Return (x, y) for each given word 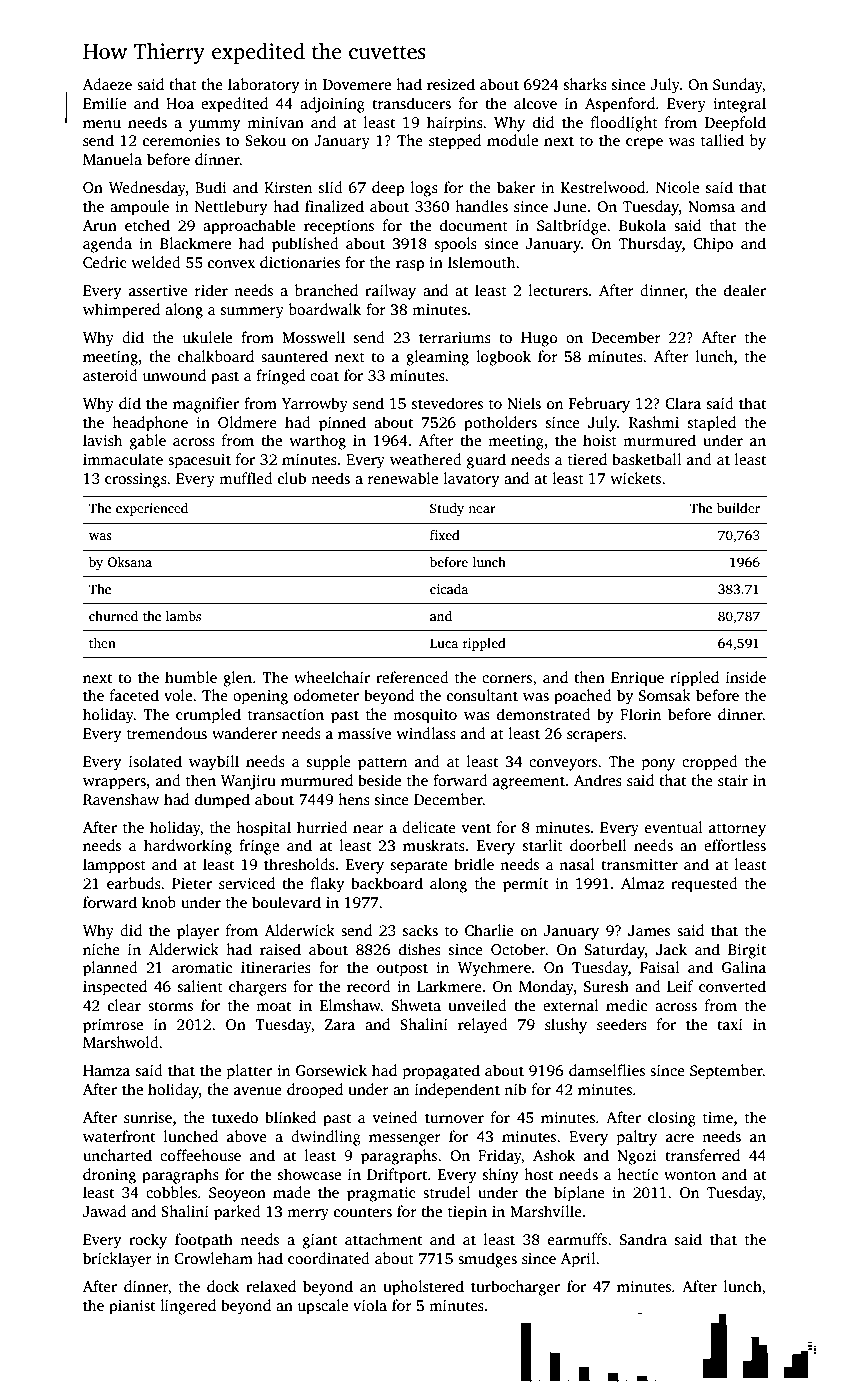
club (292, 478)
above (247, 1136)
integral (739, 105)
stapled (712, 424)
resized (451, 84)
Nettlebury (231, 208)
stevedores (447, 403)
